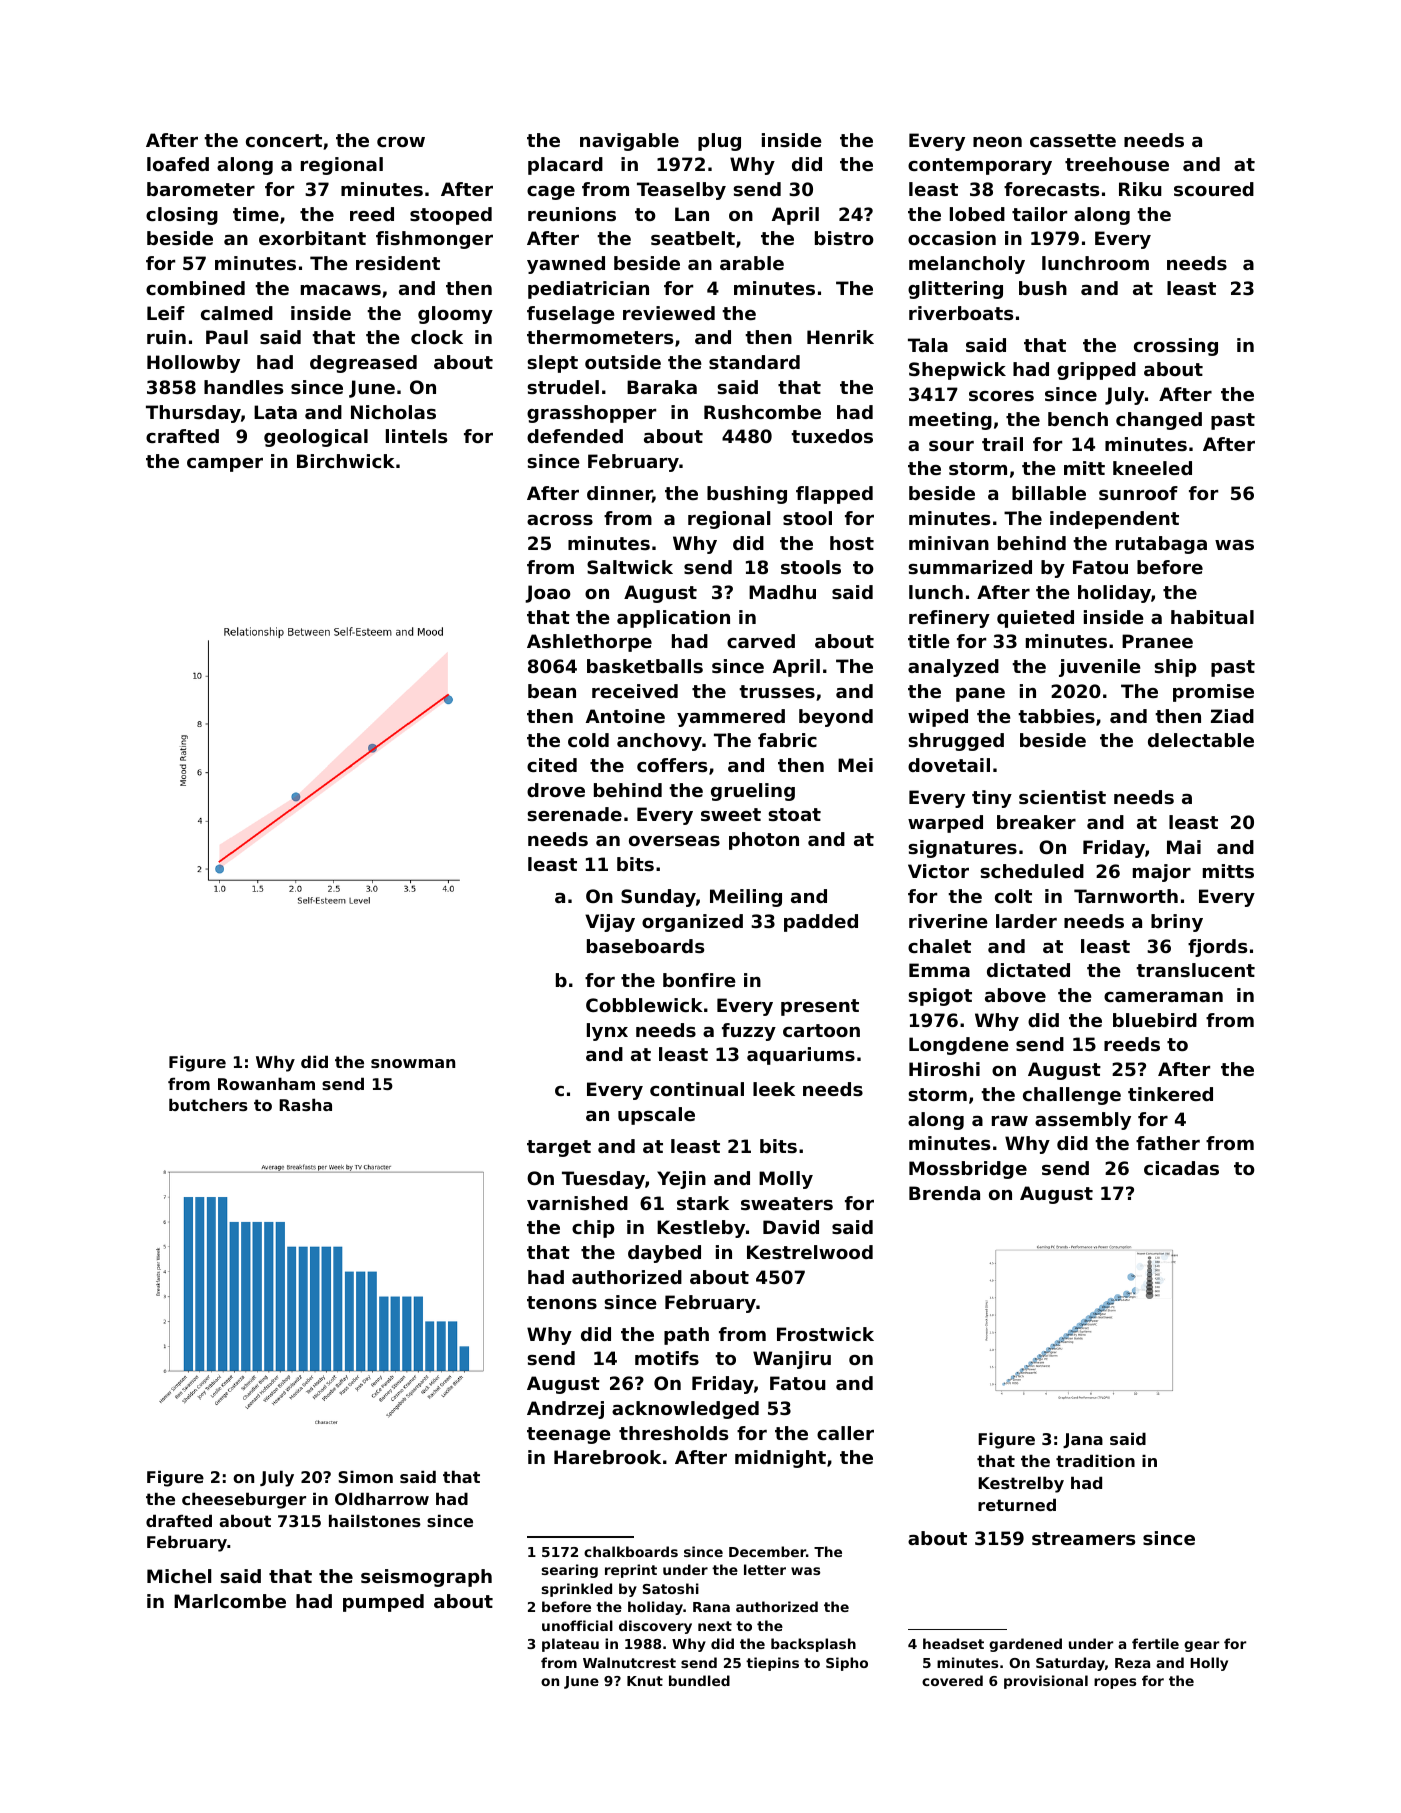  I want to click on summarized, so click(970, 567).
